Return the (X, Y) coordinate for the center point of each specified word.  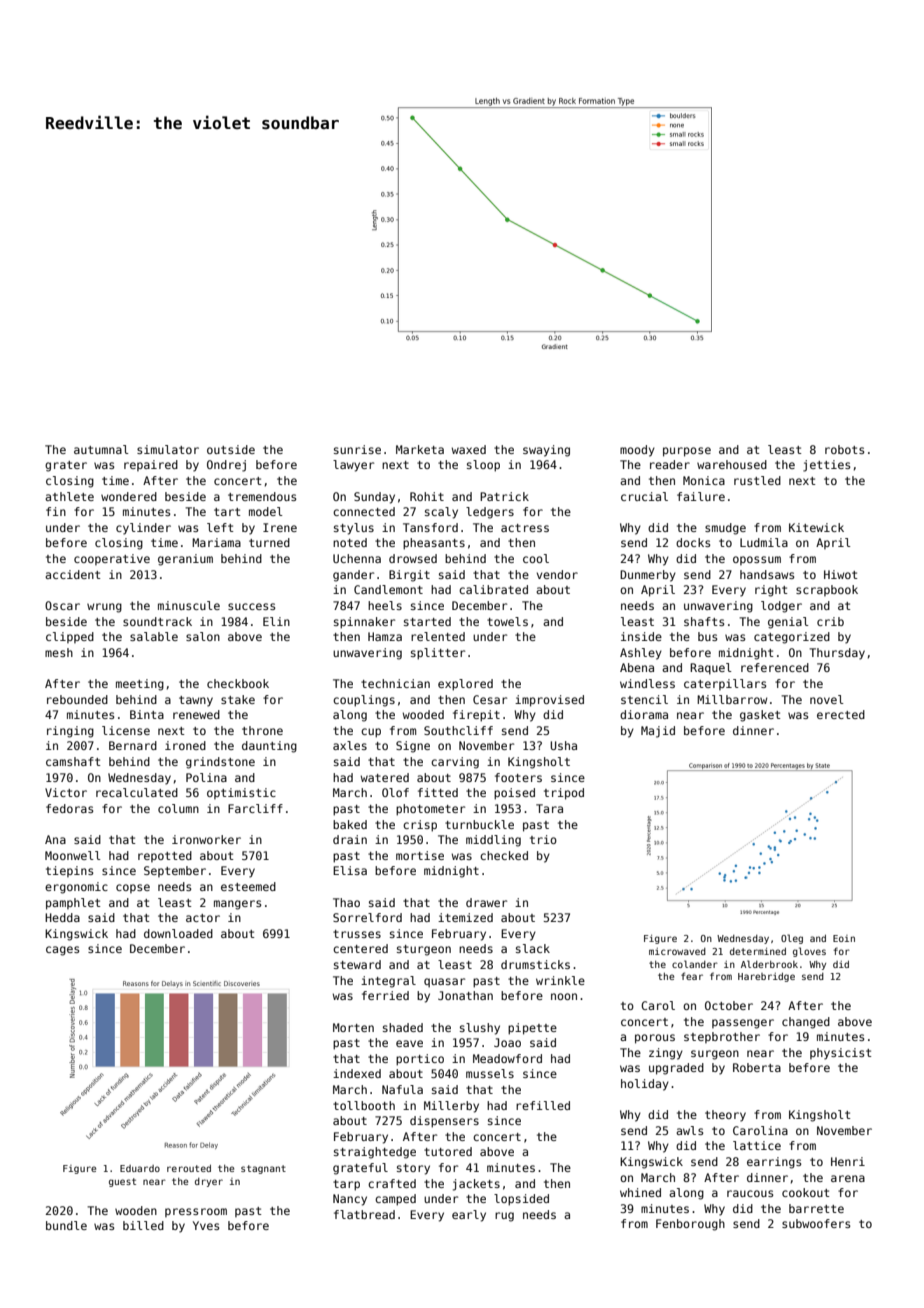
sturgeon (424, 950)
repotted (165, 856)
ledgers (490, 513)
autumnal (101, 449)
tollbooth (364, 1105)
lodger (781, 607)
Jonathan (465, 995)
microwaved (677, 951)
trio (543, 839)
